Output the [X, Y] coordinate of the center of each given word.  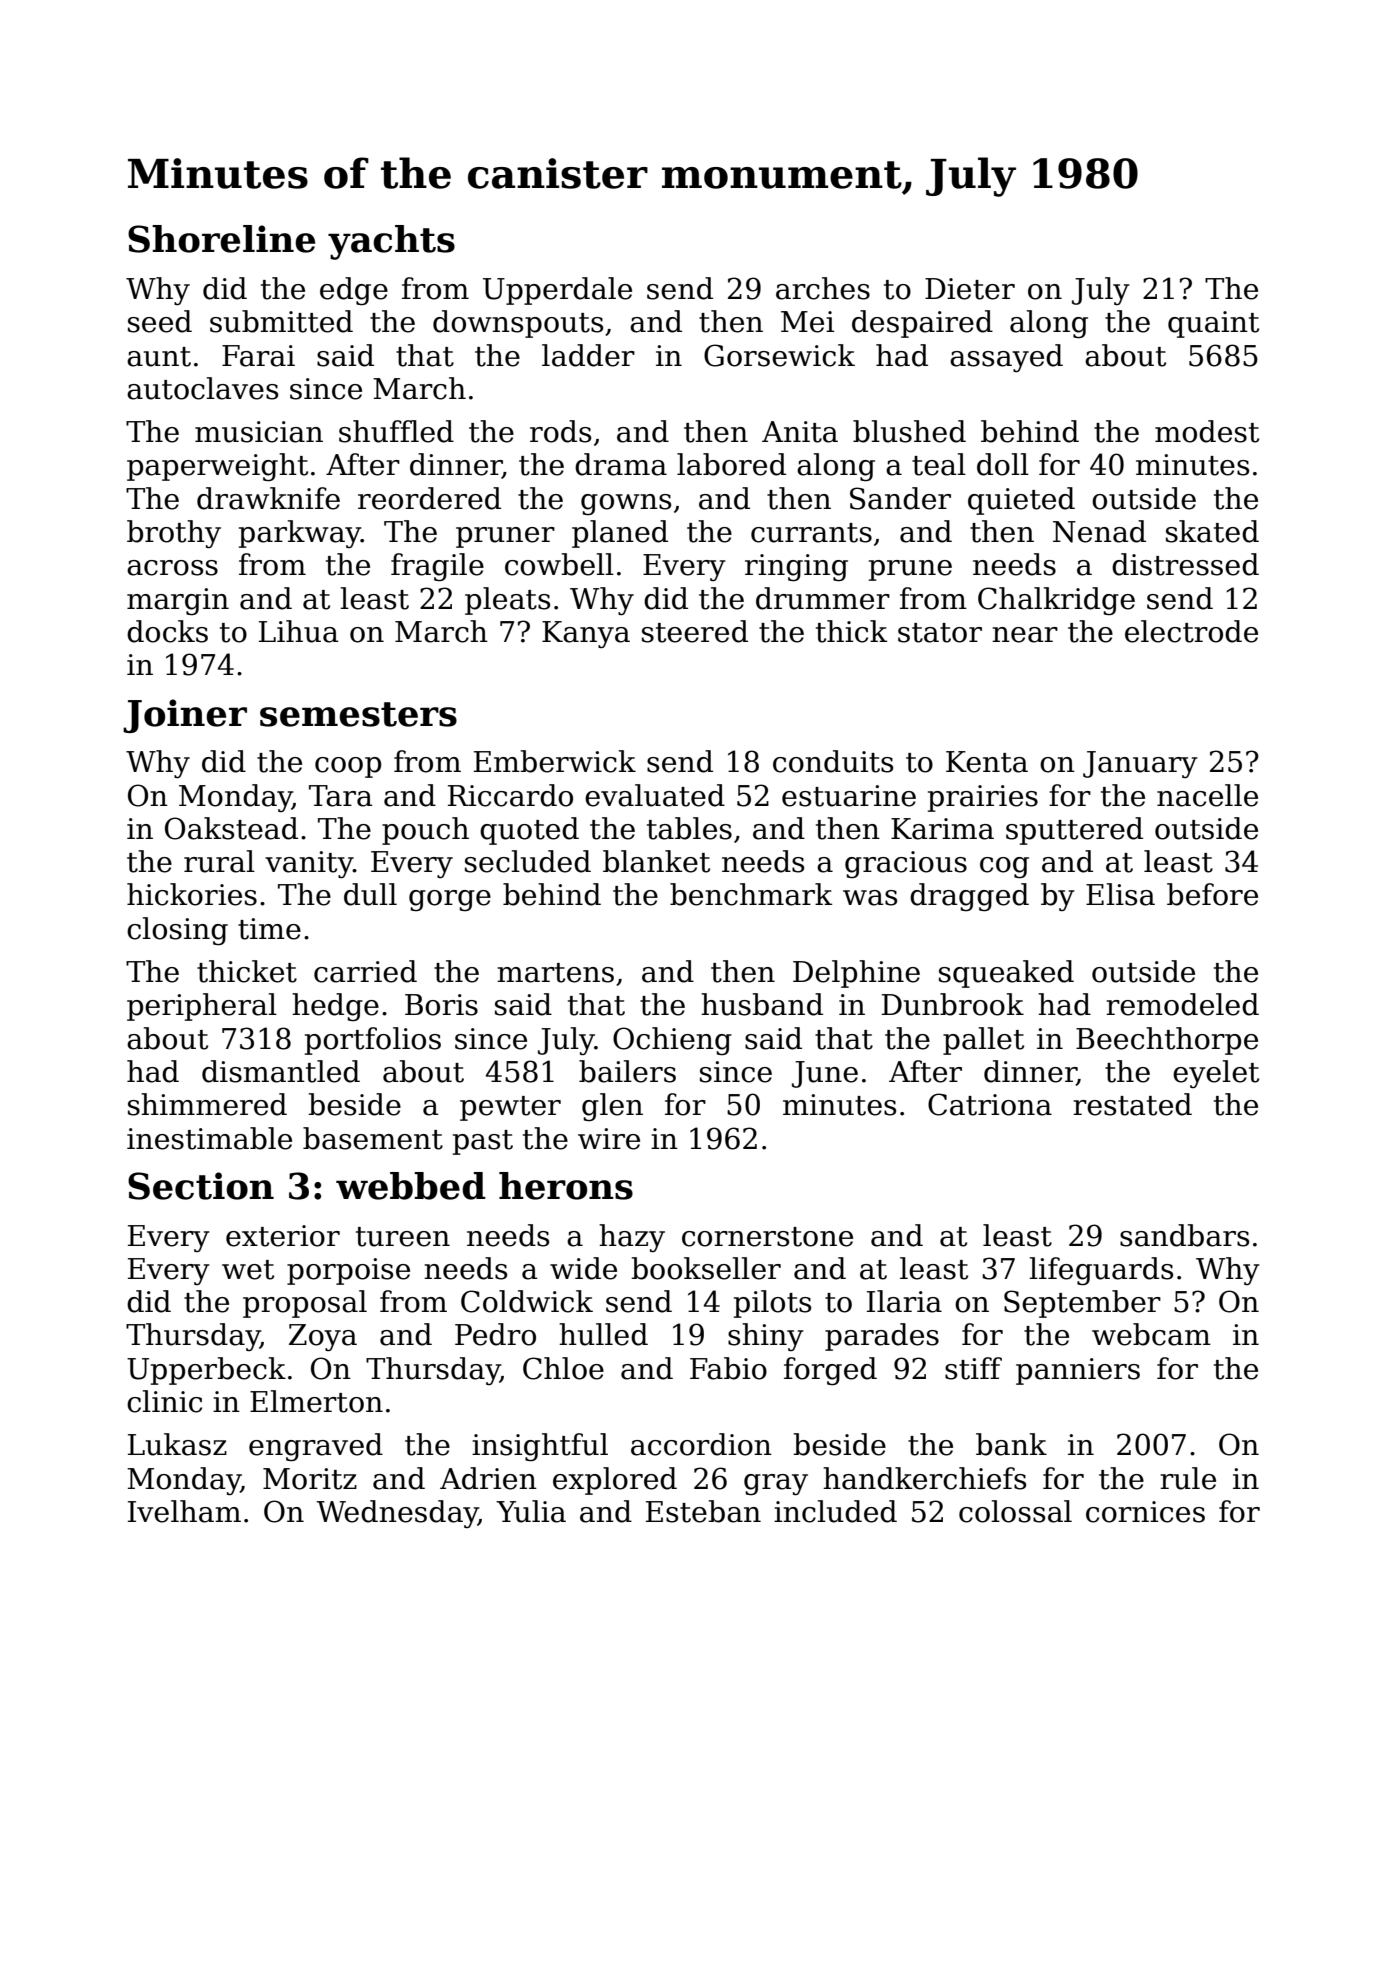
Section [201, 1186]
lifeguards [1101, 1271]
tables [689, 828]
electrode [1191, 631]
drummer [823, 598]
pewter [510, 1108]
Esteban [703, 1511]
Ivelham [184, 1511]
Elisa [1120, 894]
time [269, 929]
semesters [358, 714]
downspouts [518, 324]
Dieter [970, 289]
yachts [391, 242]
